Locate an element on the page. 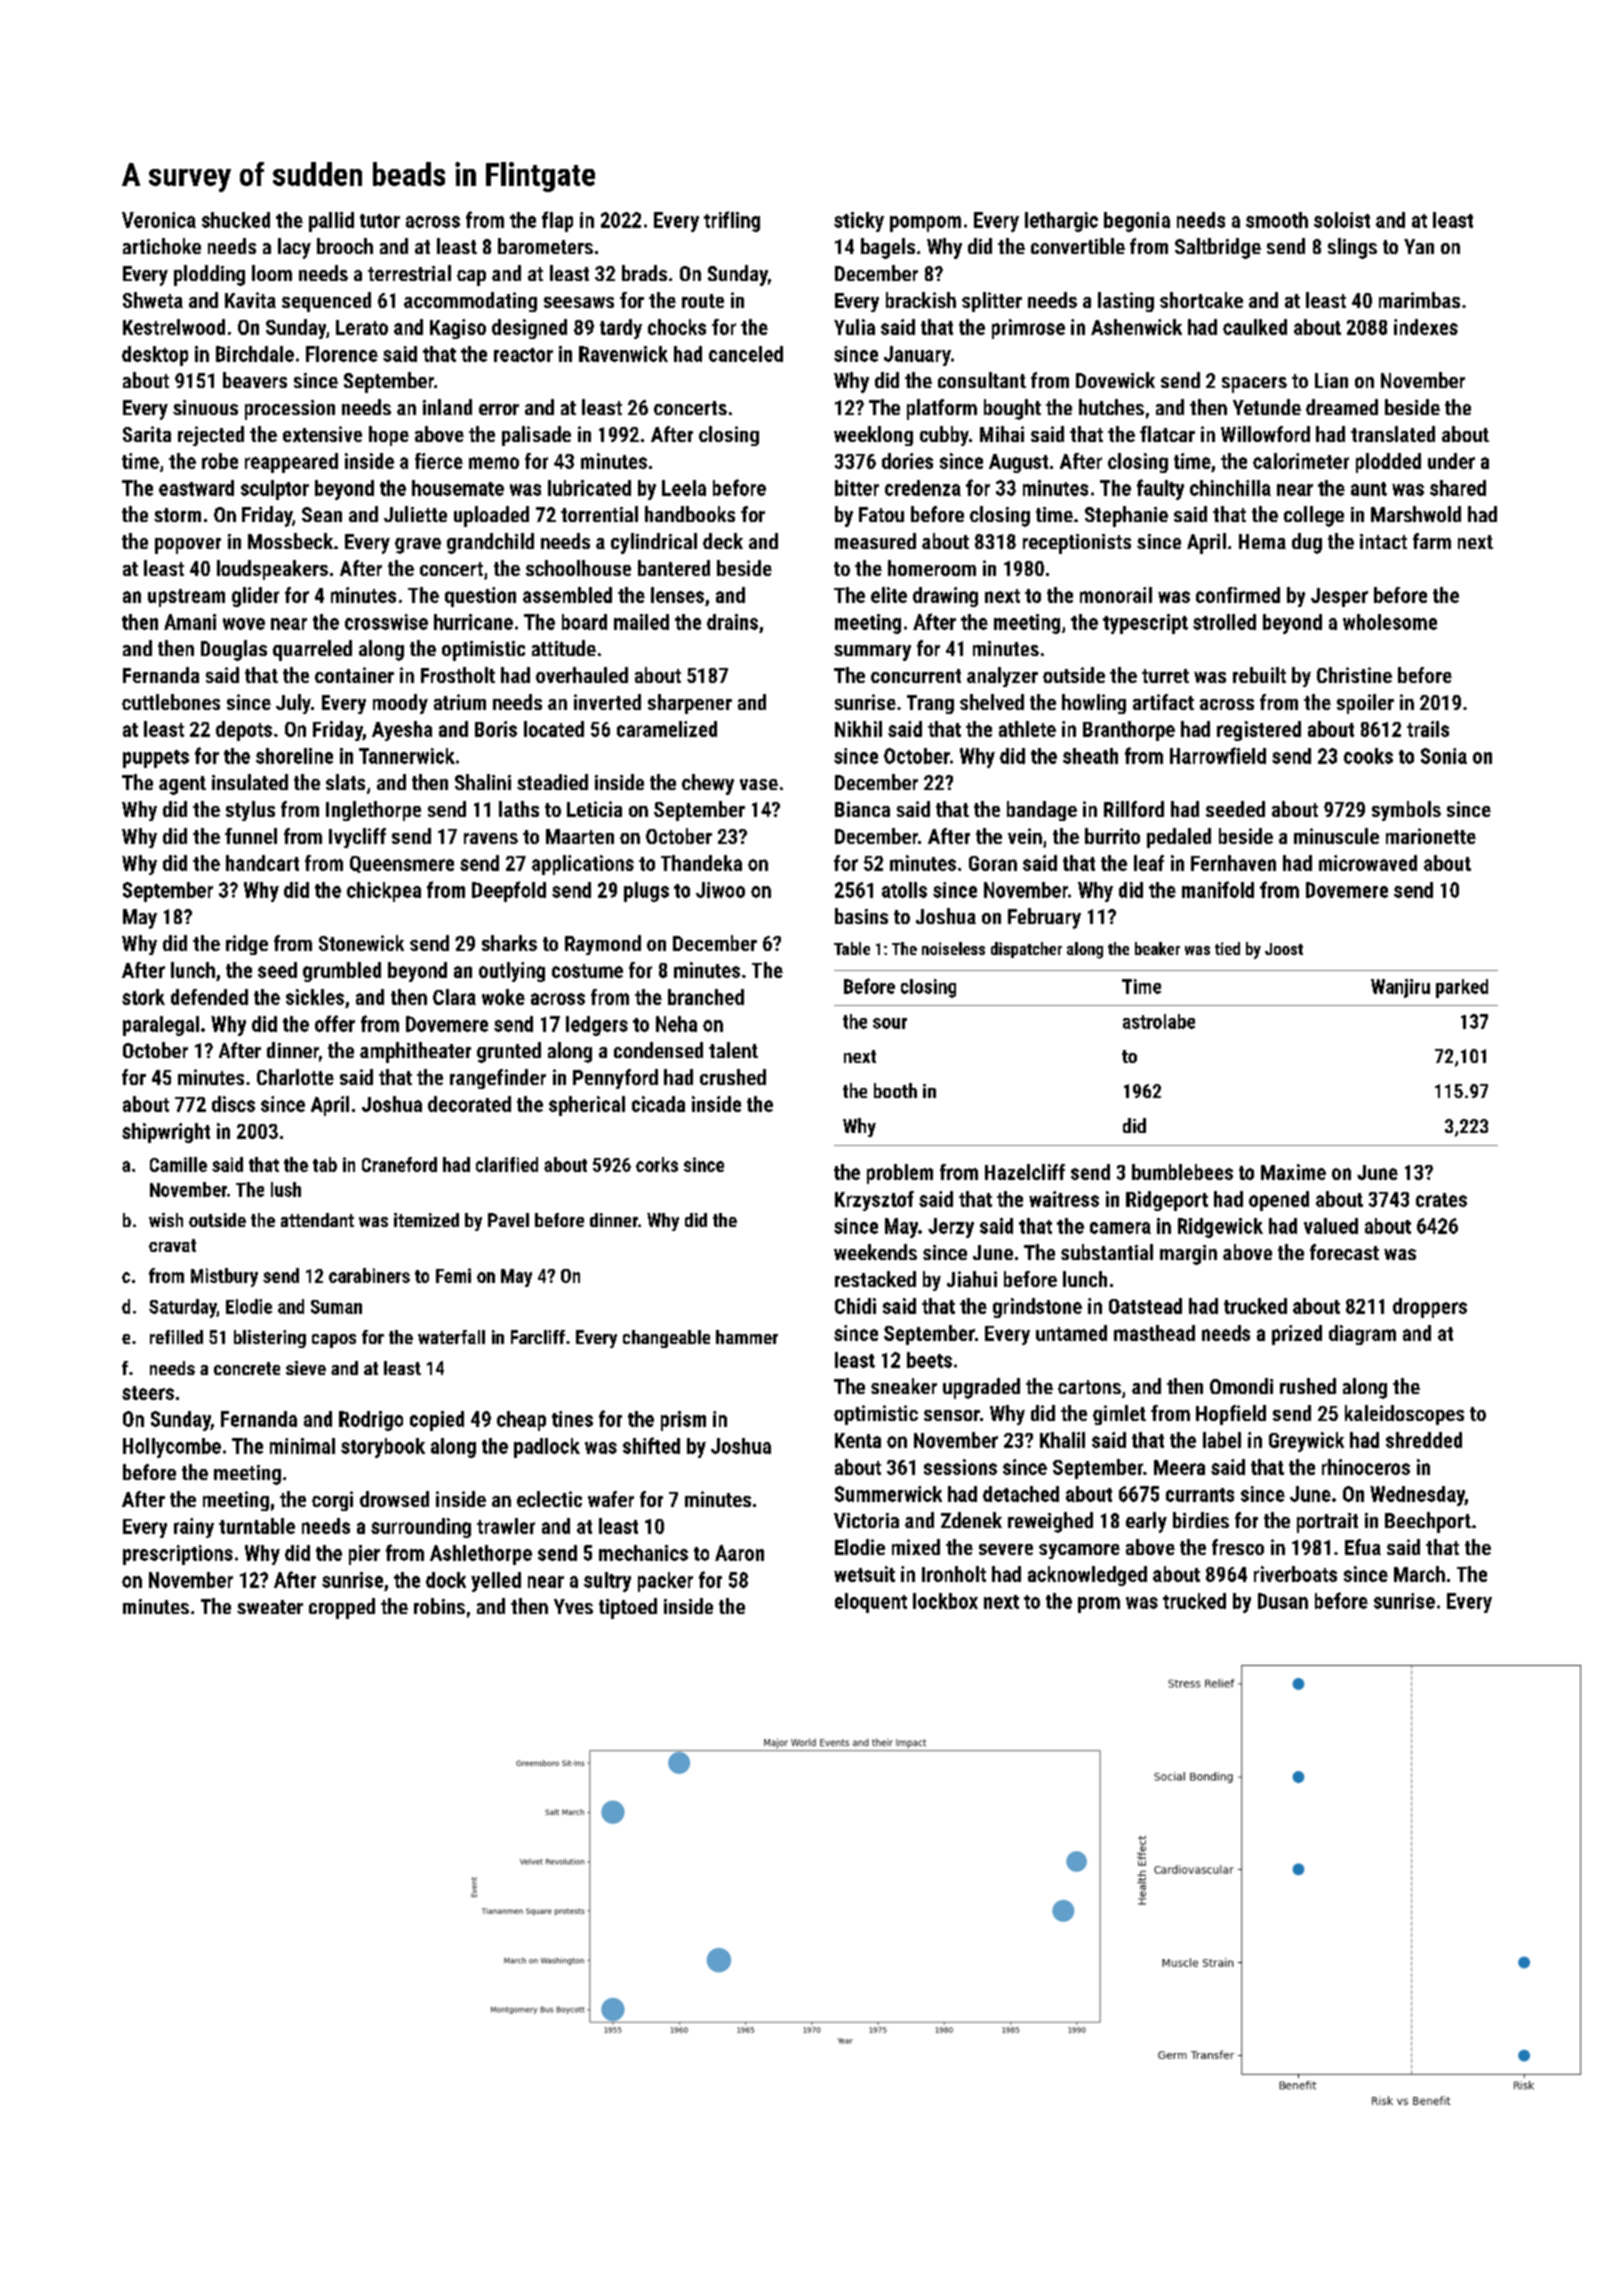 This page has height=2292, width=1620. lasting is located at coordinates (1126, 302).
